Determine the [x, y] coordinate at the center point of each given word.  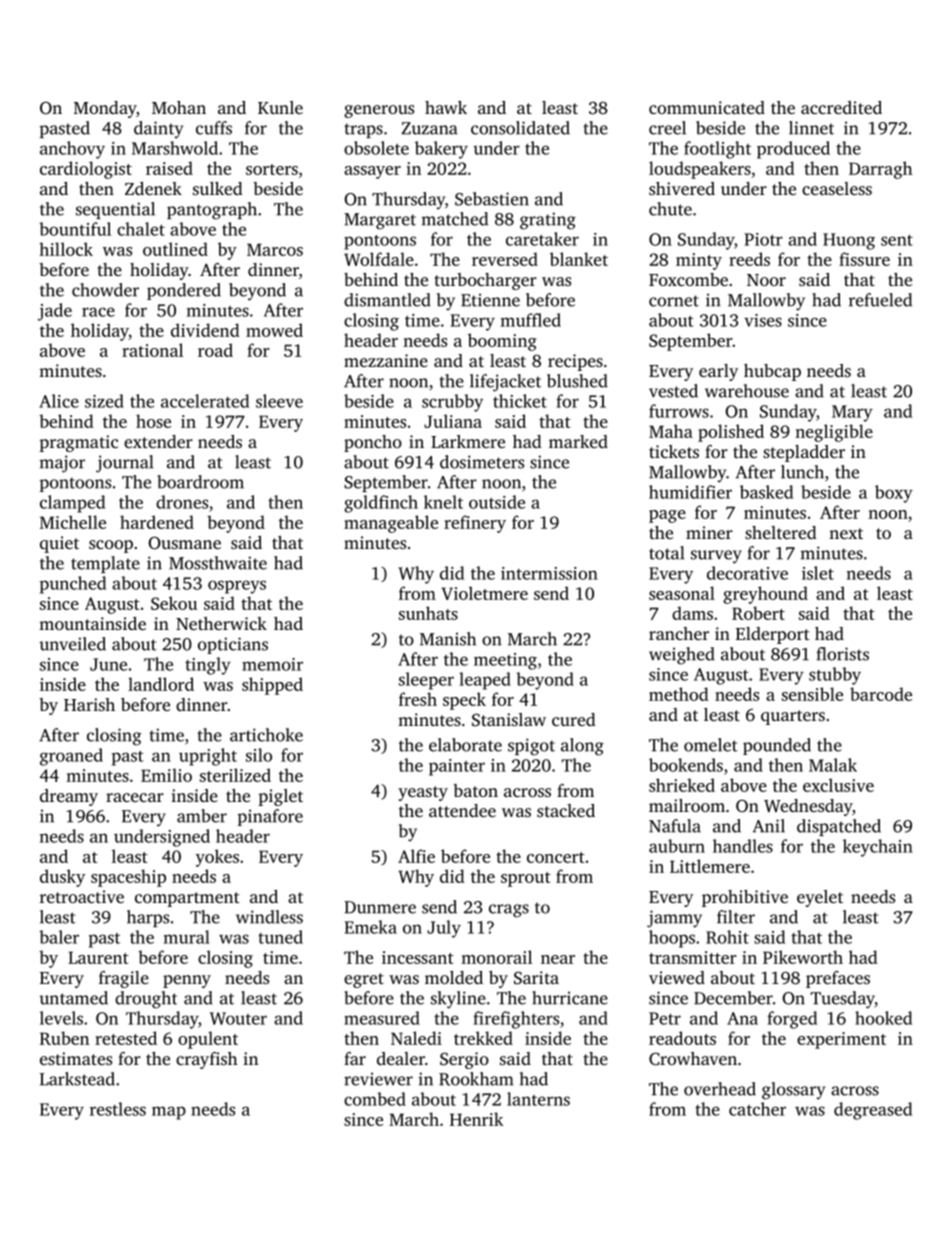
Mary [852, 413]
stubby [835, 676]
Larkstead [77, 1079]
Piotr [763, 239]
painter [457, 767]
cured [574, 719]
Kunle [280, 107]
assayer [372, 172]
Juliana [453, 421]
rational [152, 350]
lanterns [538, 1099]
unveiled [72, 644]
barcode [881, 694]
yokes [217, 858]
